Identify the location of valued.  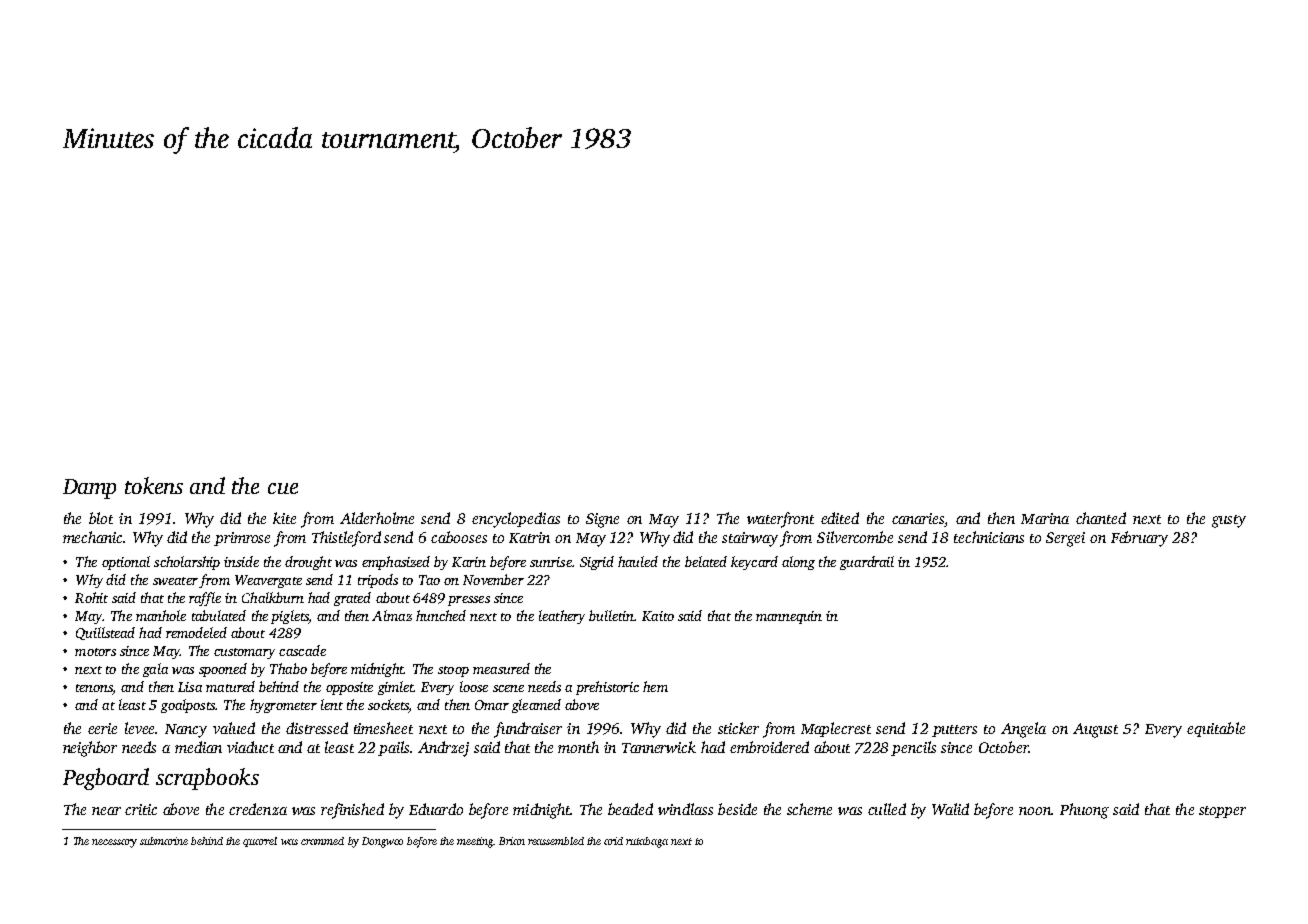
(234, 728).
